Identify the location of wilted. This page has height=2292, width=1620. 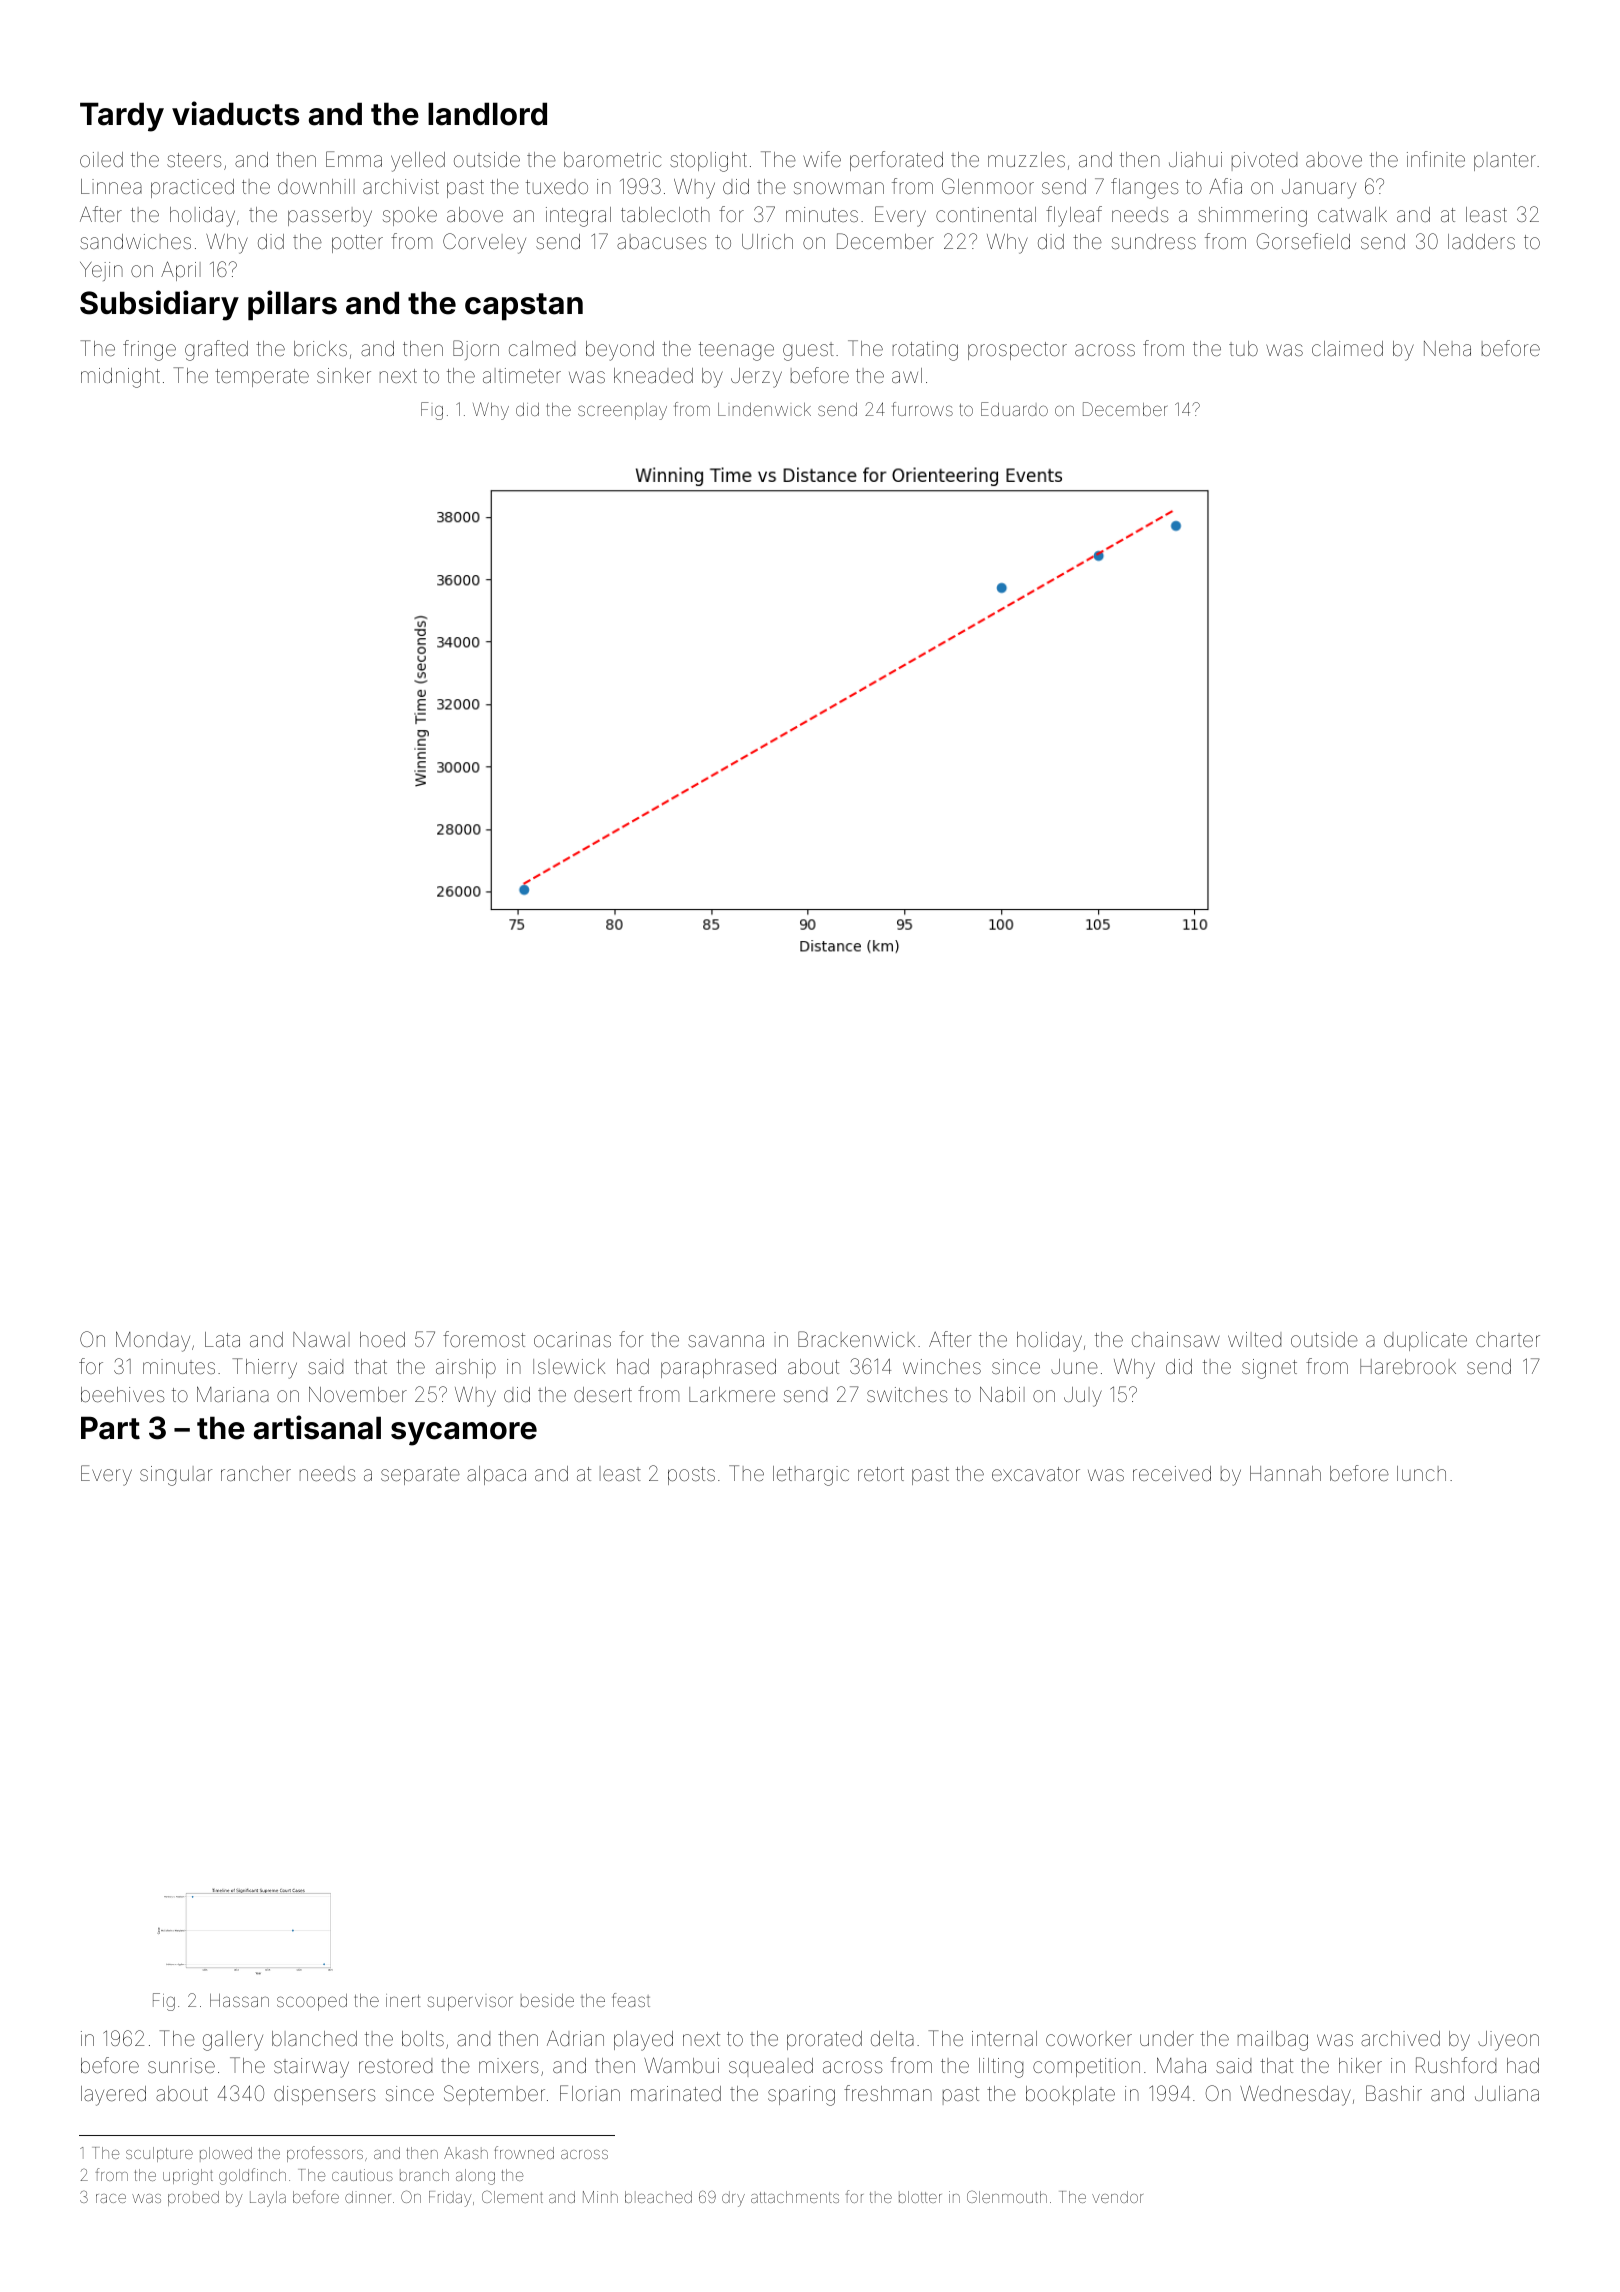
(1254, 1339).
